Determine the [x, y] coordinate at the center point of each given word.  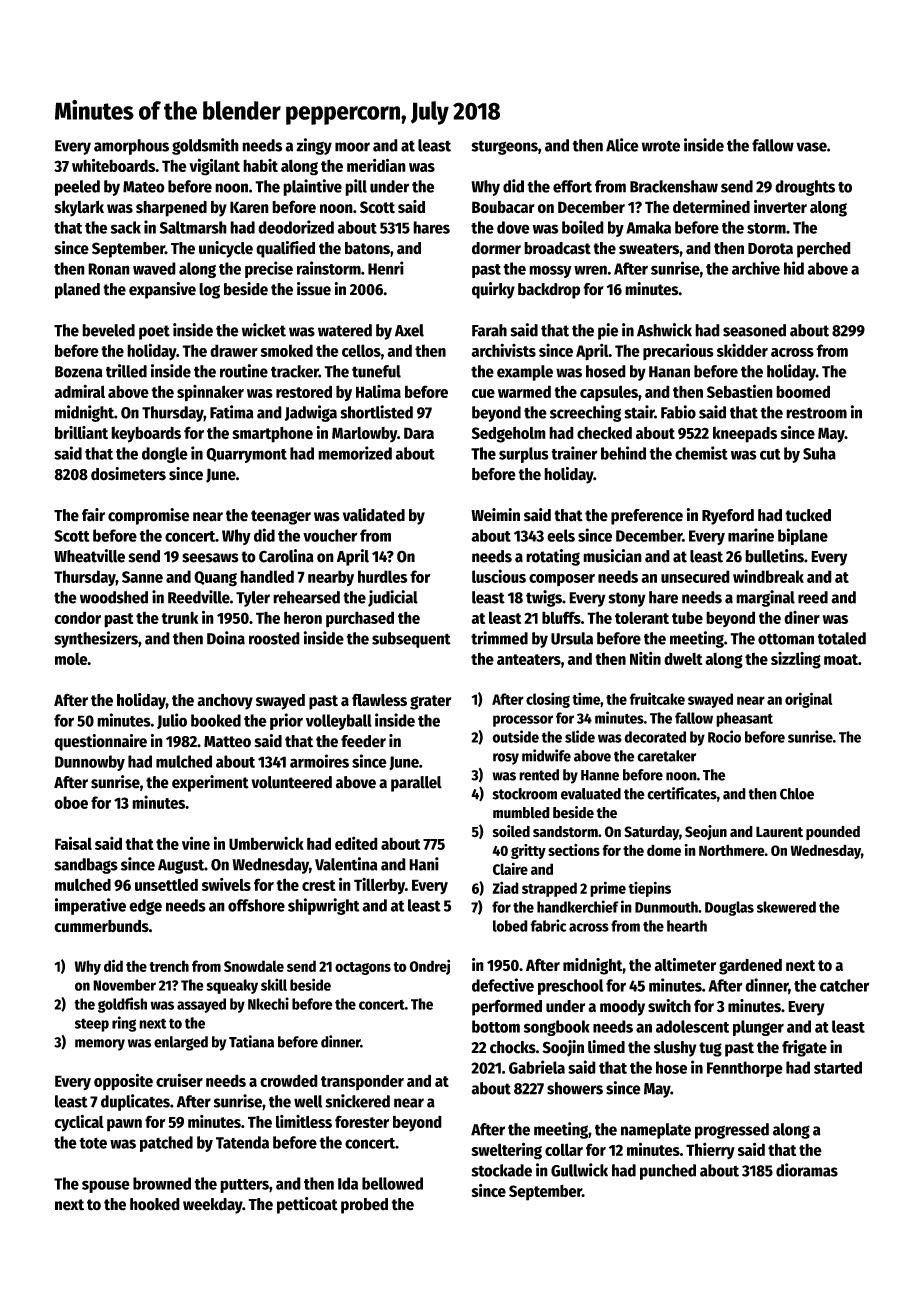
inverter [780, 207]
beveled [108, 330]
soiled [511, 831]
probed [364, 1206]
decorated [655, 737]
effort [572, 186]
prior [286, 721]
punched [668, 1172]
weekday [212, 1206]
